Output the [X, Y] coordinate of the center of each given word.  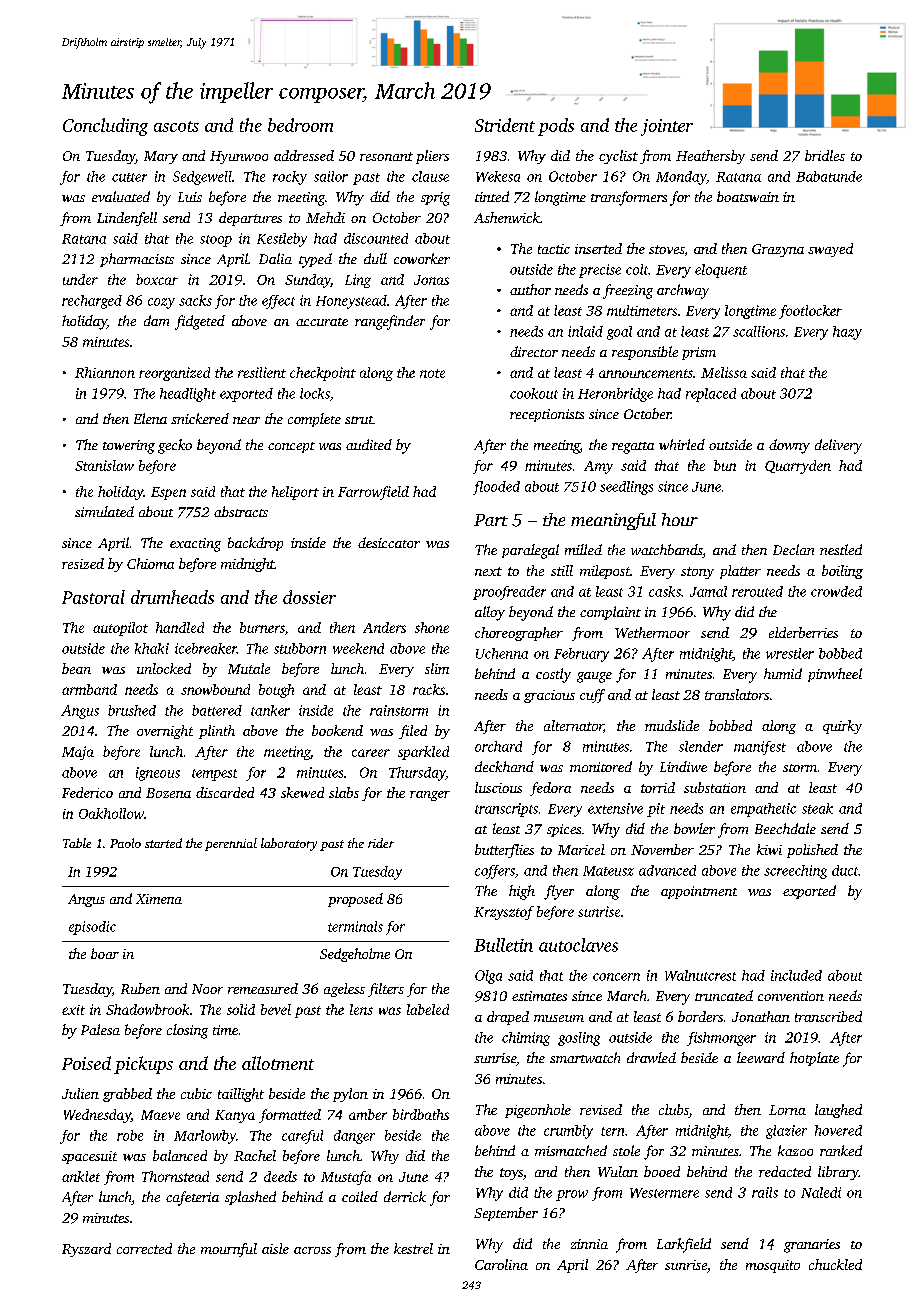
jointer [667, 127]
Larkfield [684, 1245]
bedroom [300, 125]
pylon [350, 1095]
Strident [505, 125]
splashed [250, 1198]
